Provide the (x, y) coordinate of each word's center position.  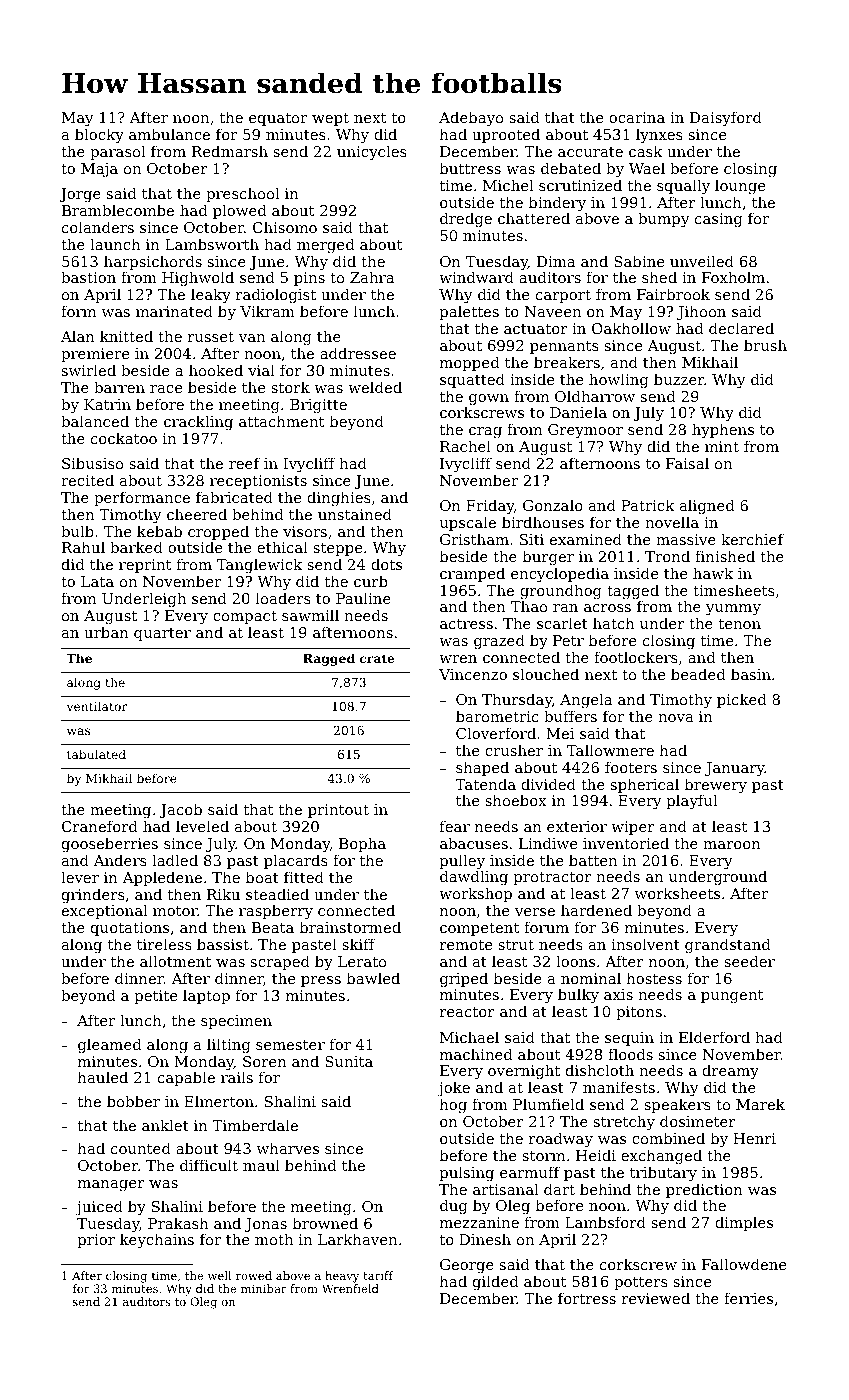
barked (136, 547)
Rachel (465, 446)
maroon (732, 845)
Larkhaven (357, 1239)
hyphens (723, 431)
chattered (534, 218)
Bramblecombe (118, 210)
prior (96, 1241)
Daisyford (726, 119)
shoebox (516, 800)
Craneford (100, 826)
